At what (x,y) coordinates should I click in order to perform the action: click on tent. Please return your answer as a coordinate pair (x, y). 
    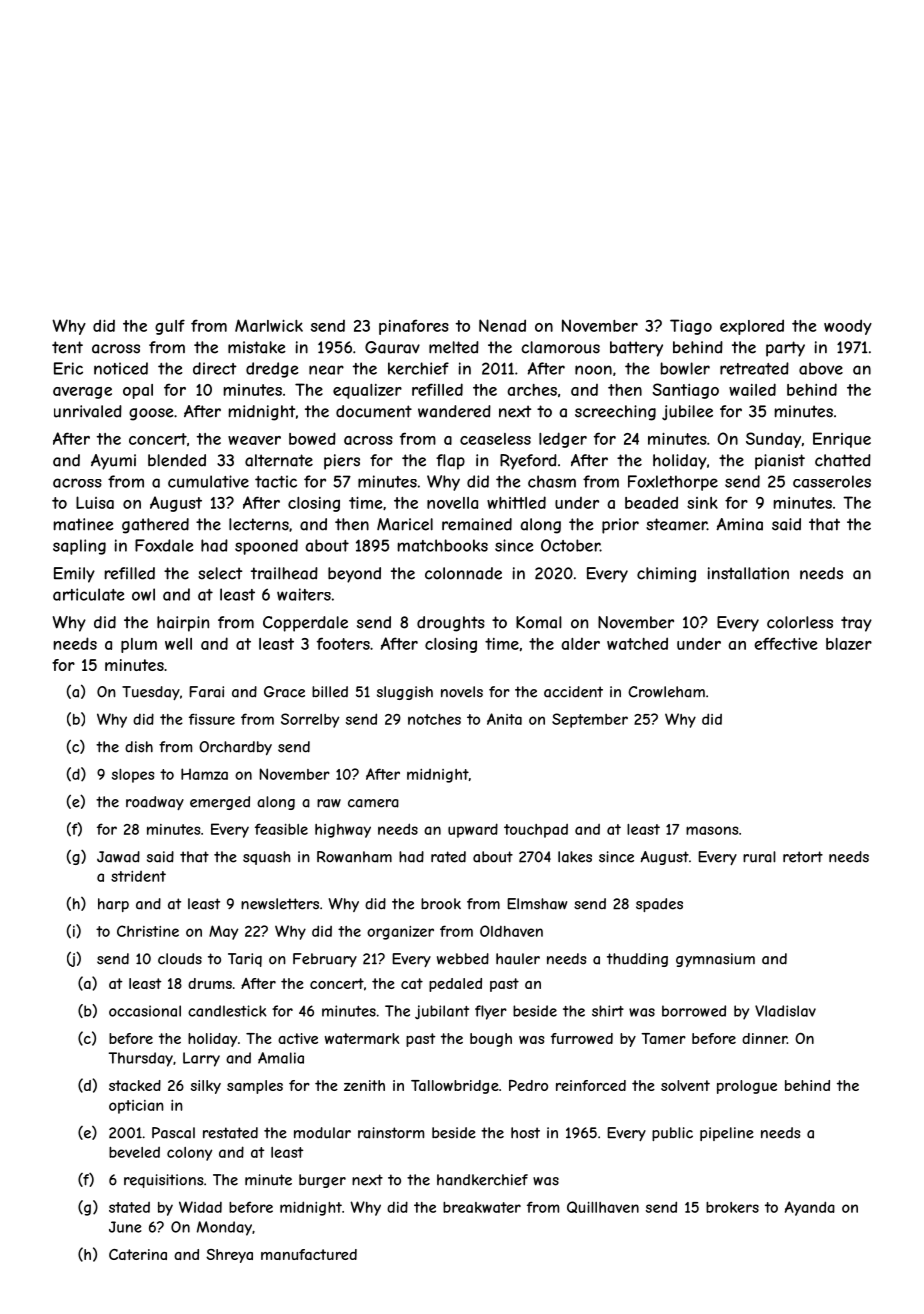
    Looking at the image, I should click on (67, 347).
